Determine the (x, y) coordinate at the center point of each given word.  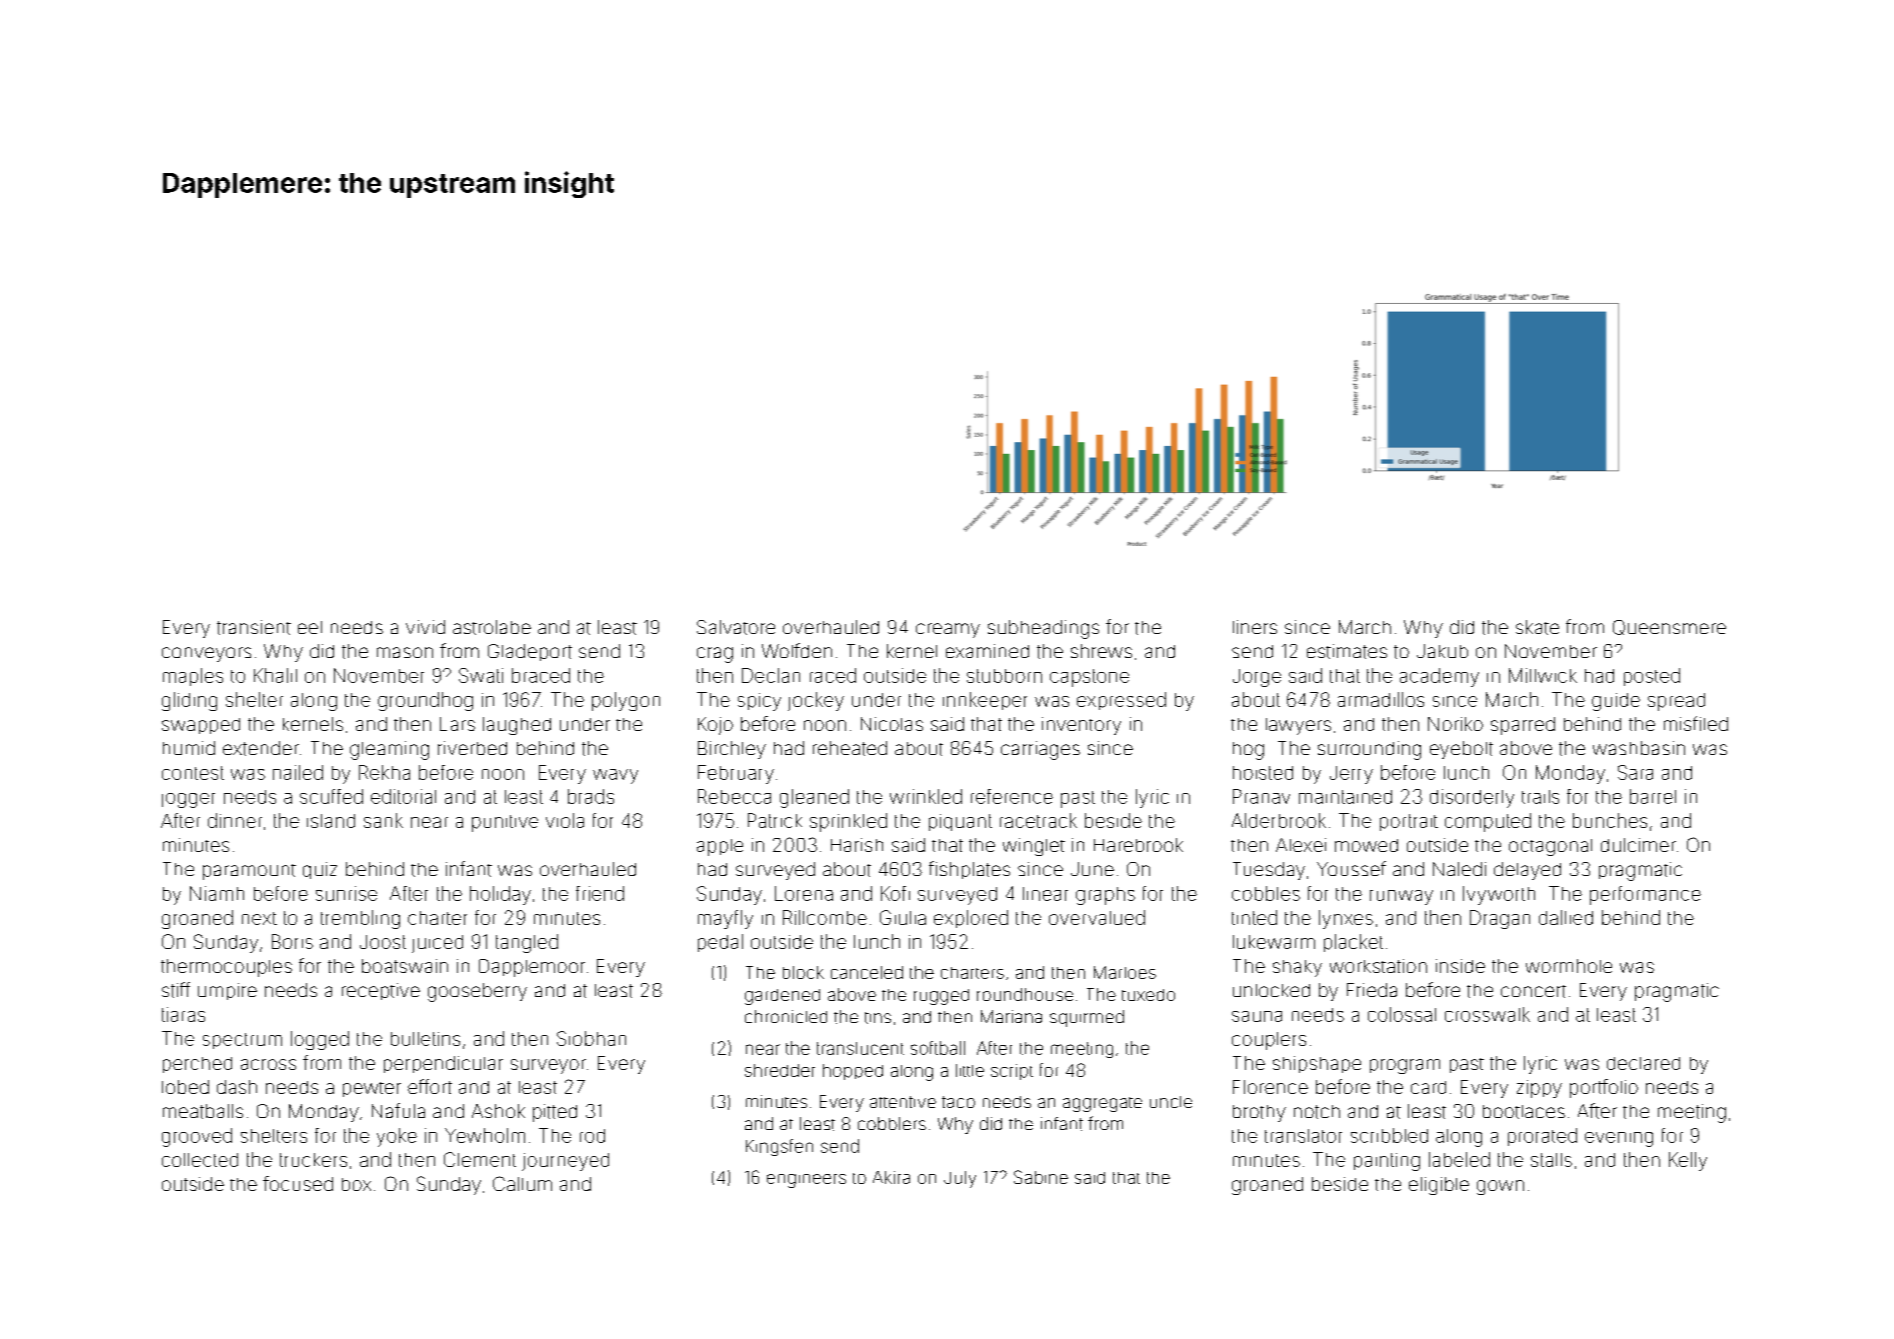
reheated (850, 748)
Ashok (498, 1111)
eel (310, 627)
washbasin (1639, 748)
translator (1303, 1136)
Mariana (1011, 1016)
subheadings (1043, 629)
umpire (227, 991)
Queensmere (1669, 627)
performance (1645, 895)
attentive (903, 1102)
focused (298, 1183)
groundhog (425, 701)
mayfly (725, 919)
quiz (320, 870)
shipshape (1317, 1064)
